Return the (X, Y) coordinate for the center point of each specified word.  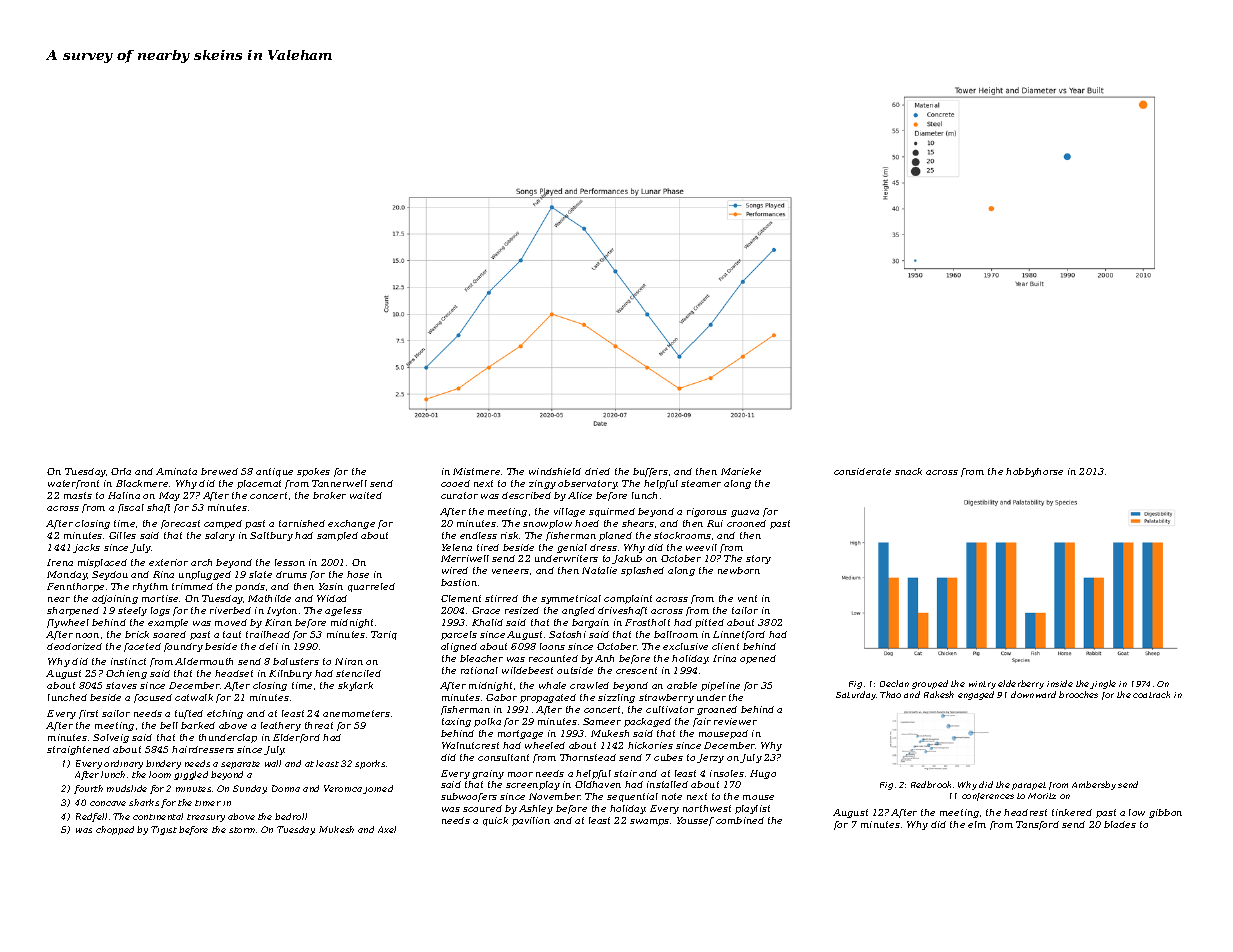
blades (1120, 824)
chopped (115, 830)
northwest (707, 808)
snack (908, 471)
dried (597, 471)
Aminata (176, 471)
